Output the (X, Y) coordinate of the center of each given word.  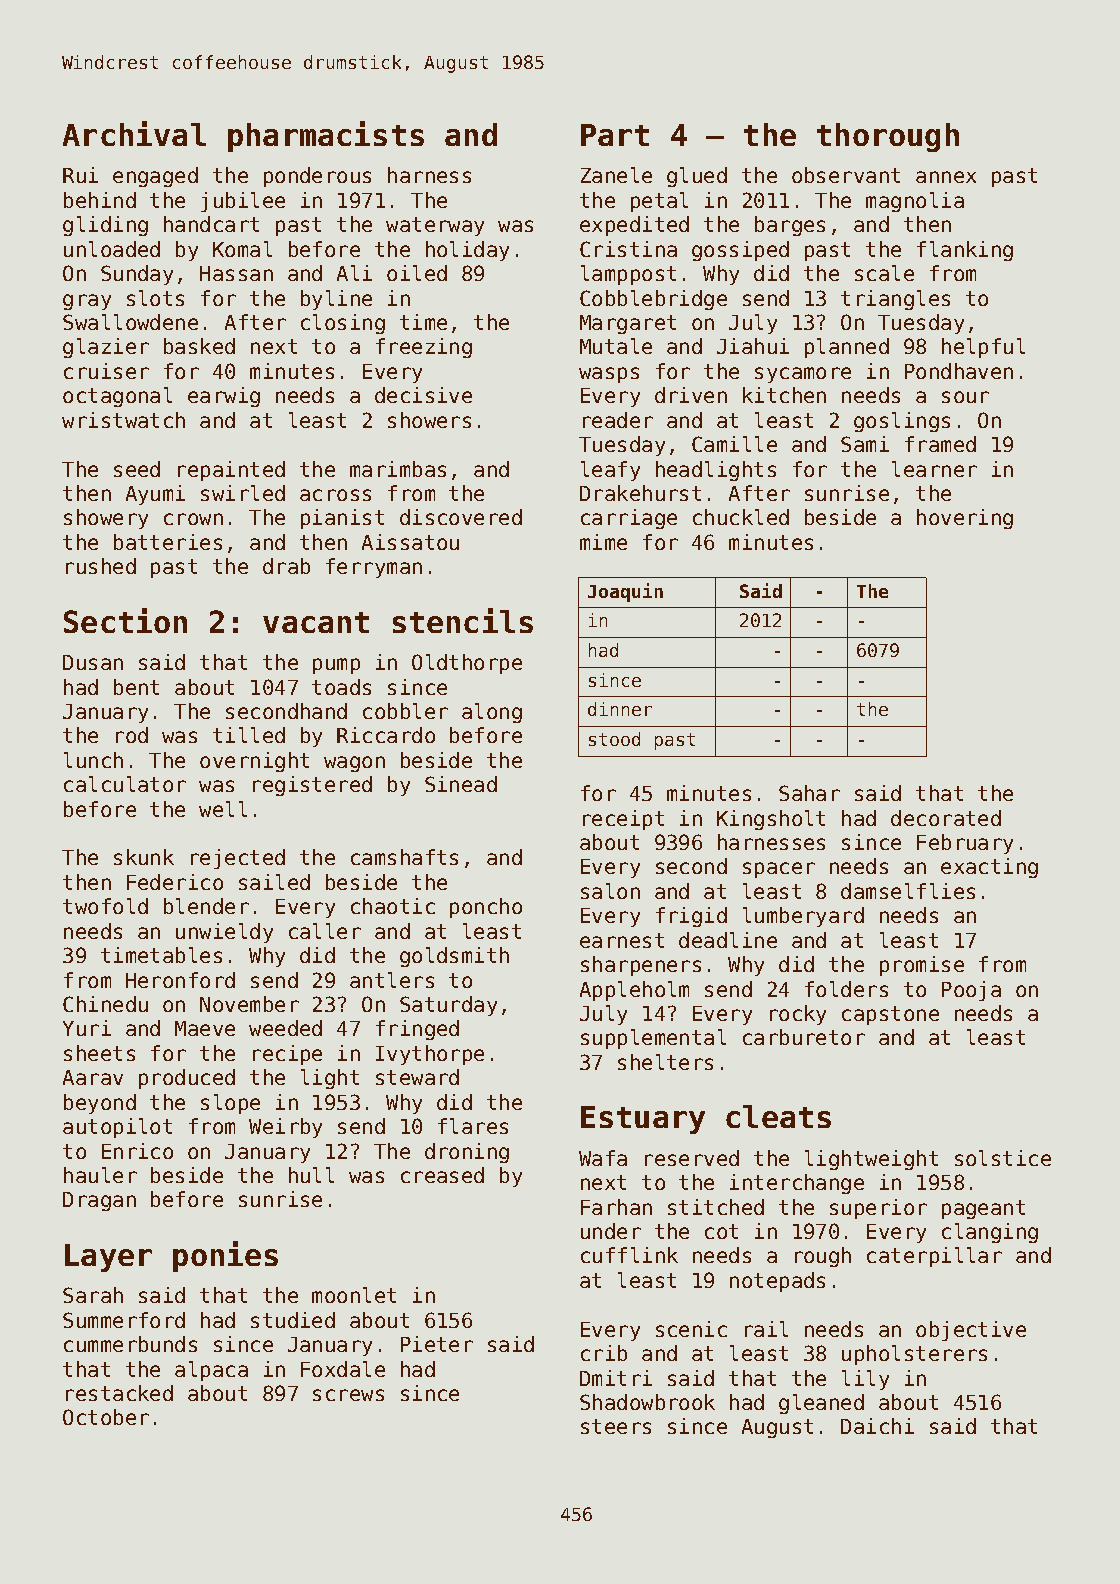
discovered (461, 517)
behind (100, 200)
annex (946, 177)
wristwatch (123, 420)
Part (615, 135)
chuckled (741, 517)
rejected (238, 859)
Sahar (809, 793)
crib (604, 1353)
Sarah (93, 1295)
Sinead (461, 784)
